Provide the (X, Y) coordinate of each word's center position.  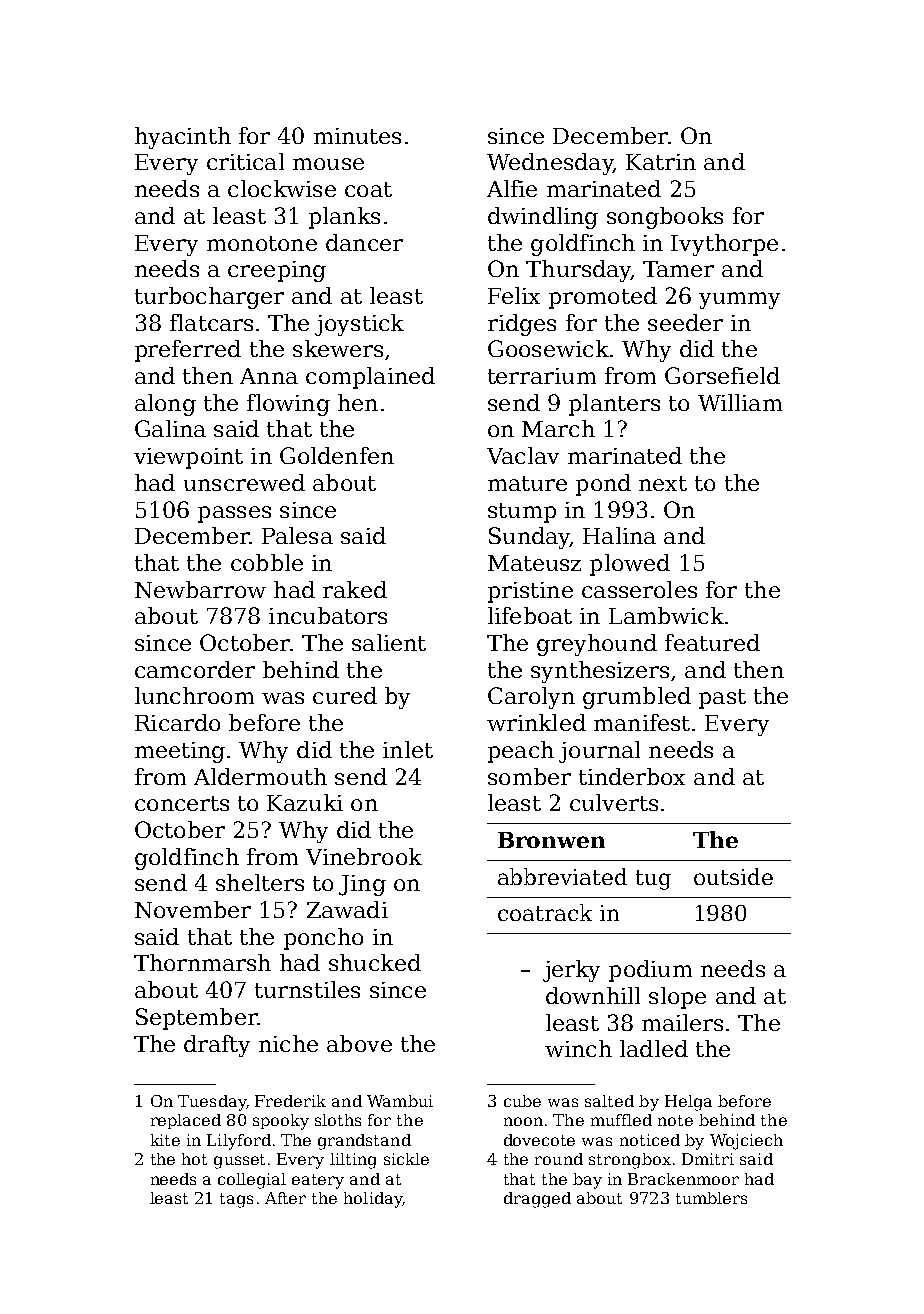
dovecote (539, 1140)
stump (522, 513)
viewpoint (188, 458)
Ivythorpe (724, 245)
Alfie (512, 188)
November (193, 909)
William (740, 402)
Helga (688, 1103)
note (675, 1120)
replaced (186, 1121)
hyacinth (183, 138)
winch (578, 1048)
